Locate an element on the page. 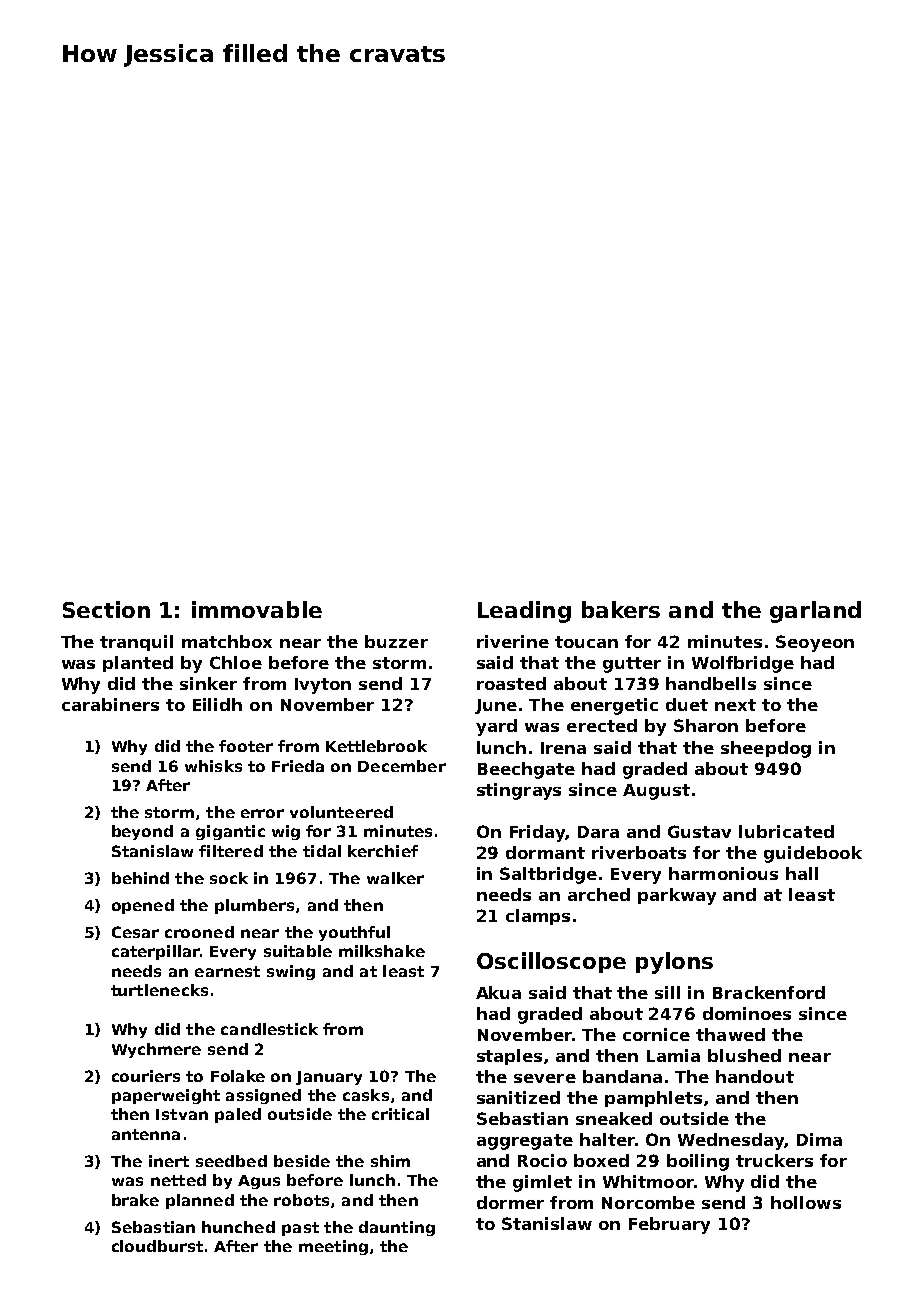 The image size is (924, 1308). garland is located at coordinates (815, 612).
